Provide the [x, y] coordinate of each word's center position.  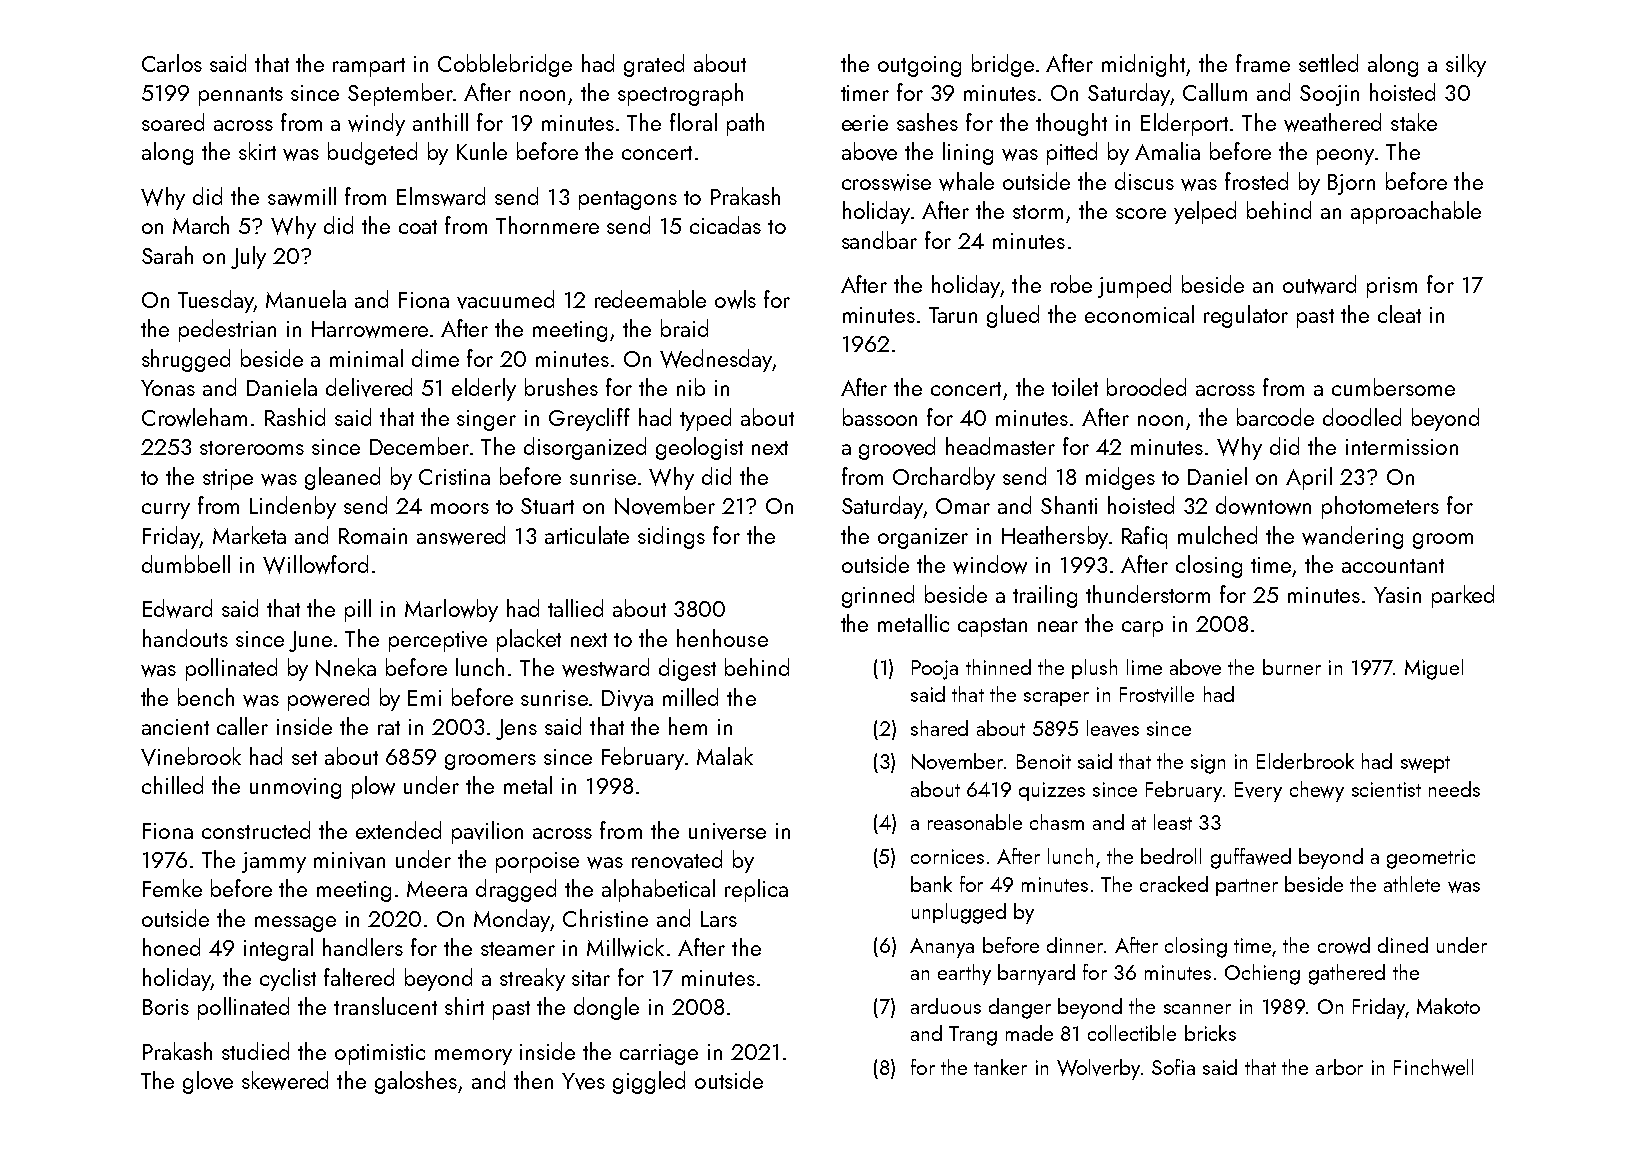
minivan [349, 860]
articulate [587, 535]
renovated [677, 859]
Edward [177, 608]
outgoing [919, 66]
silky [1466, 65]
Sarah [167, 255]
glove [208, 1082]
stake [1414, 122]
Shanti [1069, 505]
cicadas [725, 225]
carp [1142, 629]
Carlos [172, 63]
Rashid [295, 417]
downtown [1263, 505]
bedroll [1171, 856]
